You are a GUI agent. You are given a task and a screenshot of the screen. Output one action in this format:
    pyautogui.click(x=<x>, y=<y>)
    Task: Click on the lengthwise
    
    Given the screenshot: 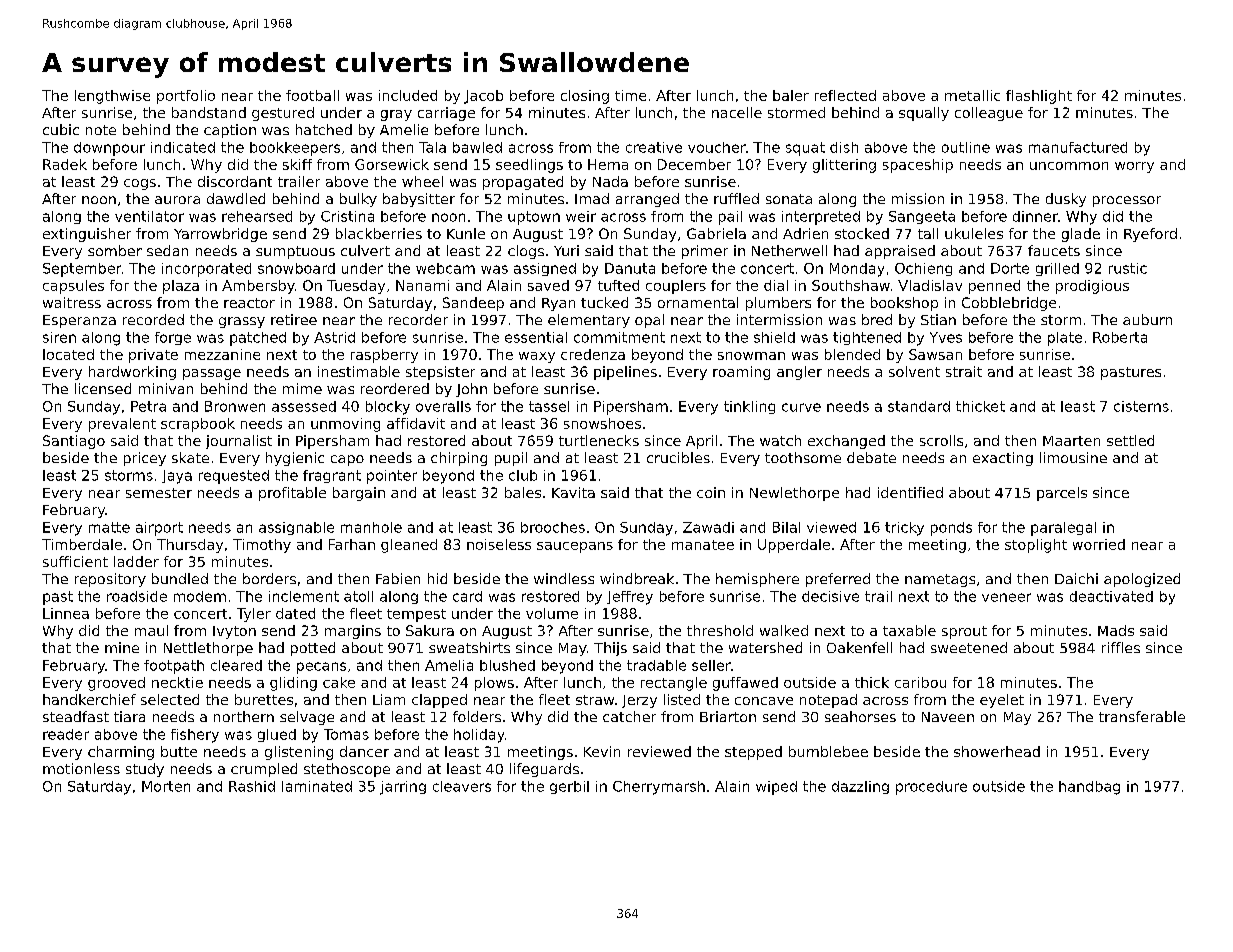 What is the action you would take?
    pyautogui.click(x=112, y=97)
